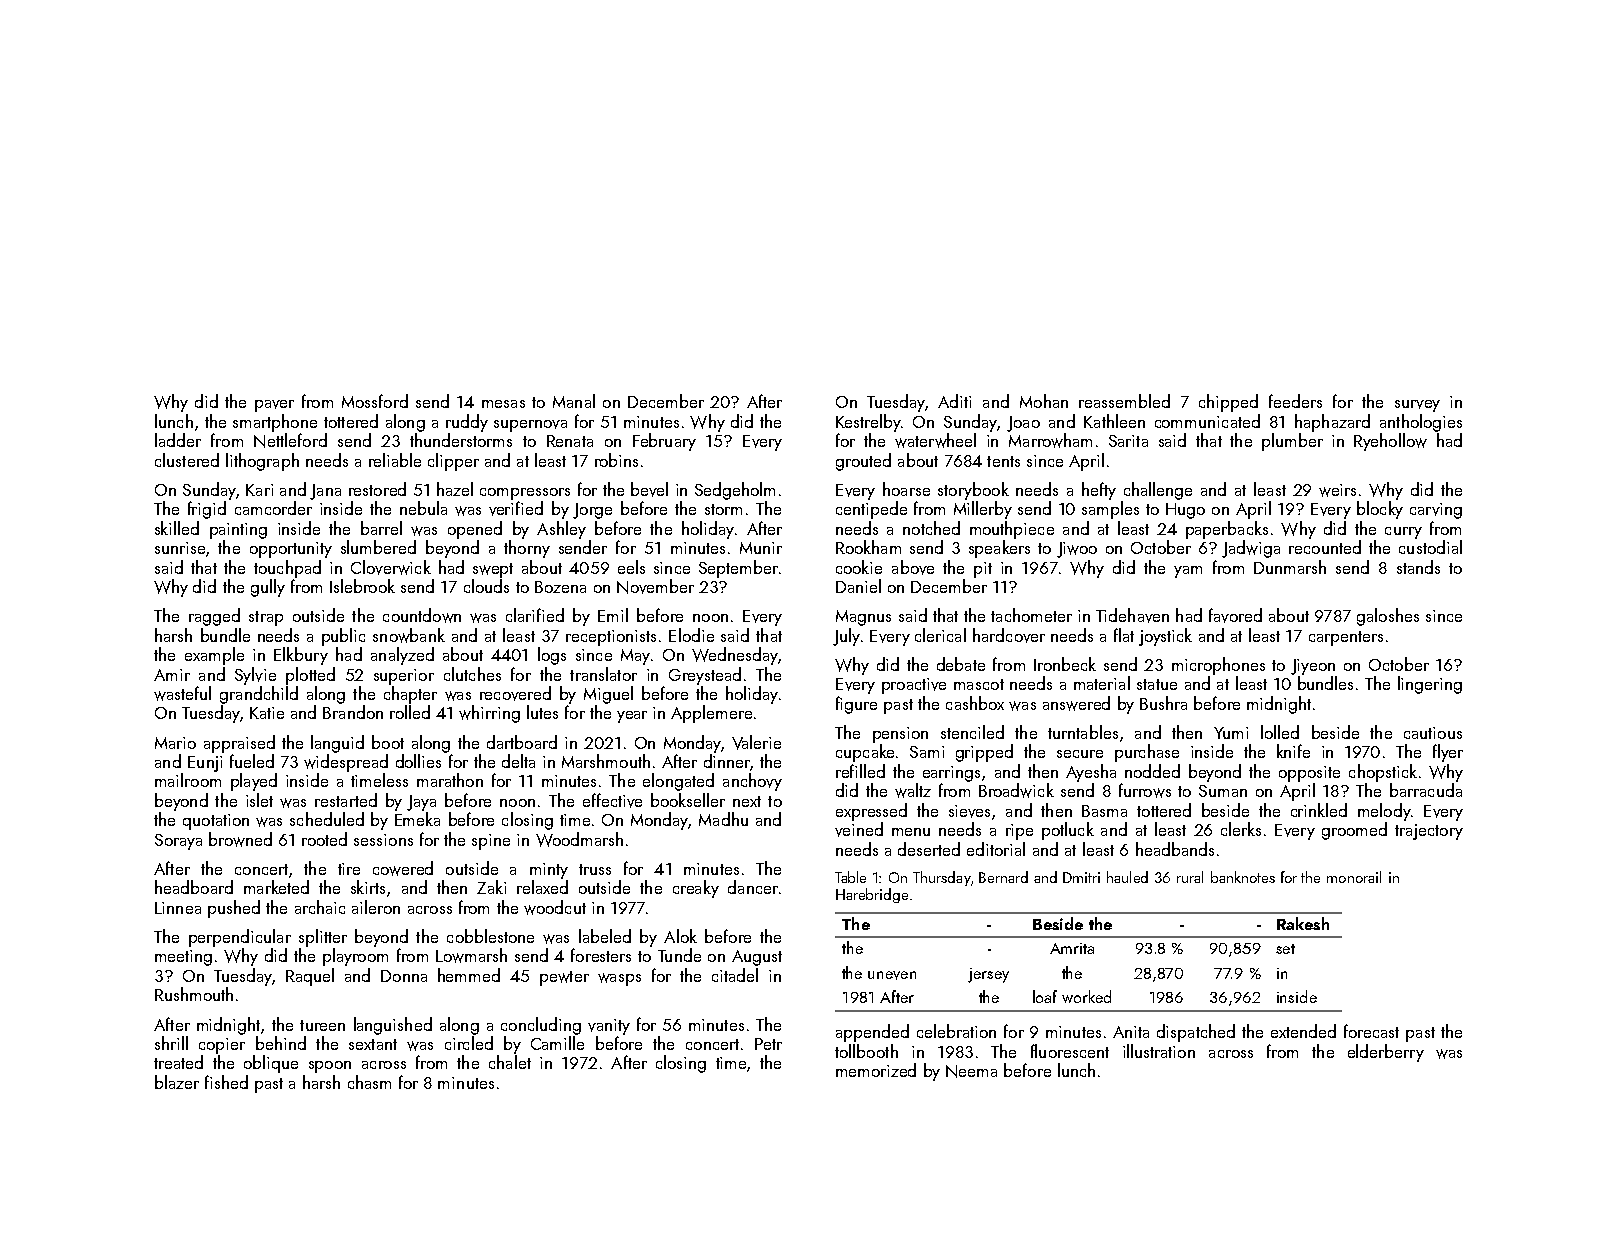 Image resolution: width=1617 pixels, height=1250 pixels. I want to click on meeting, so click(183, 958).
